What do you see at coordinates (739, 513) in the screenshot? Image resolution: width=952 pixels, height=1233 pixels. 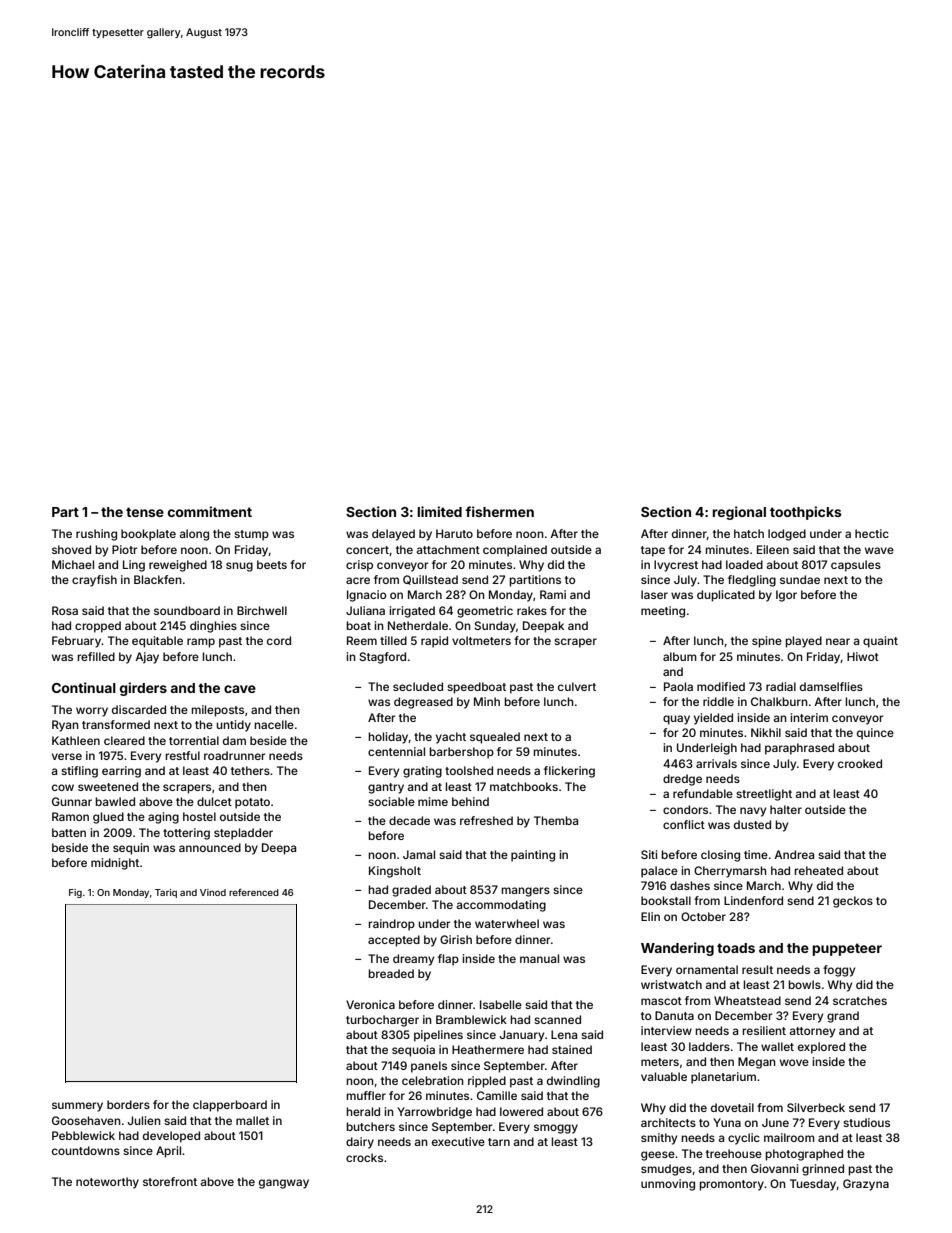 I see `regional` at bounding box center [739, 513].
